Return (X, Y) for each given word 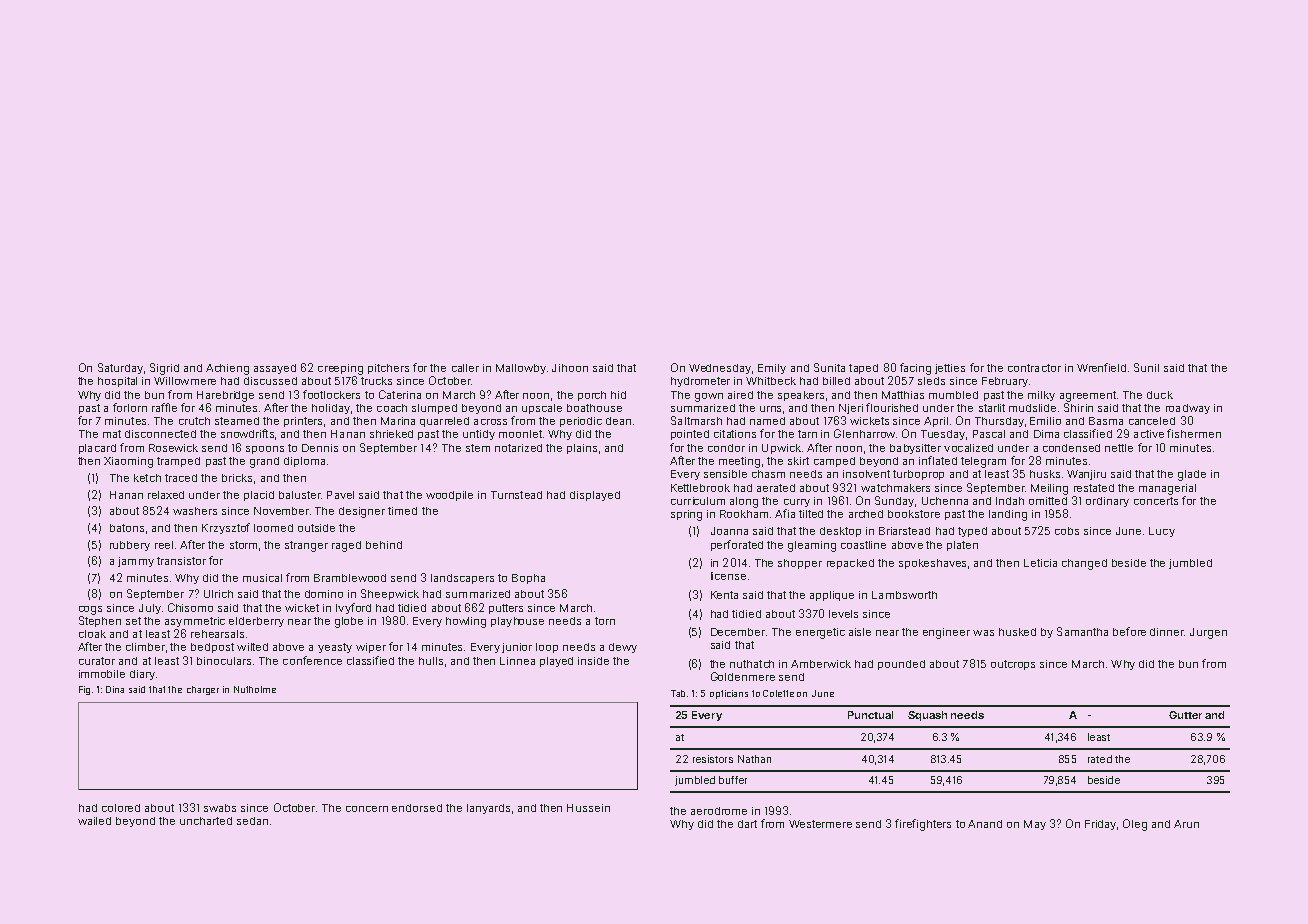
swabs (220, 808)
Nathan (754, 759)
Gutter (1185, 715)
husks (1045, 474)
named (767, 421)
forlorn (130, 407)
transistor (181, 561)
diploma (304, 462)
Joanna (729, 531)
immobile (102, 674)
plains (582, 449)
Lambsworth (904, 595)
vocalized (968, 448)
